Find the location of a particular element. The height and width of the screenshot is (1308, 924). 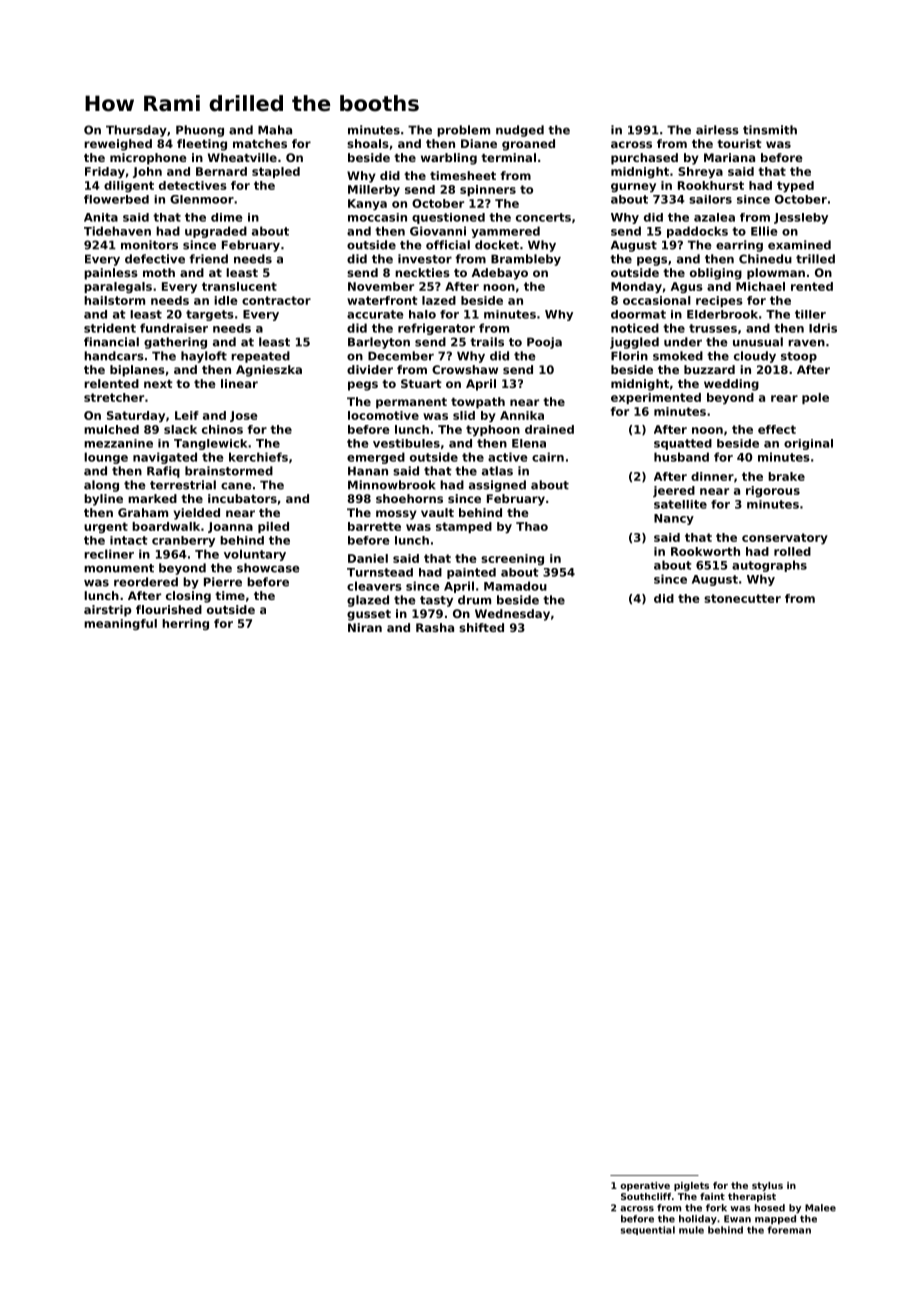

sequential is located at coordinates (648, 1230).
